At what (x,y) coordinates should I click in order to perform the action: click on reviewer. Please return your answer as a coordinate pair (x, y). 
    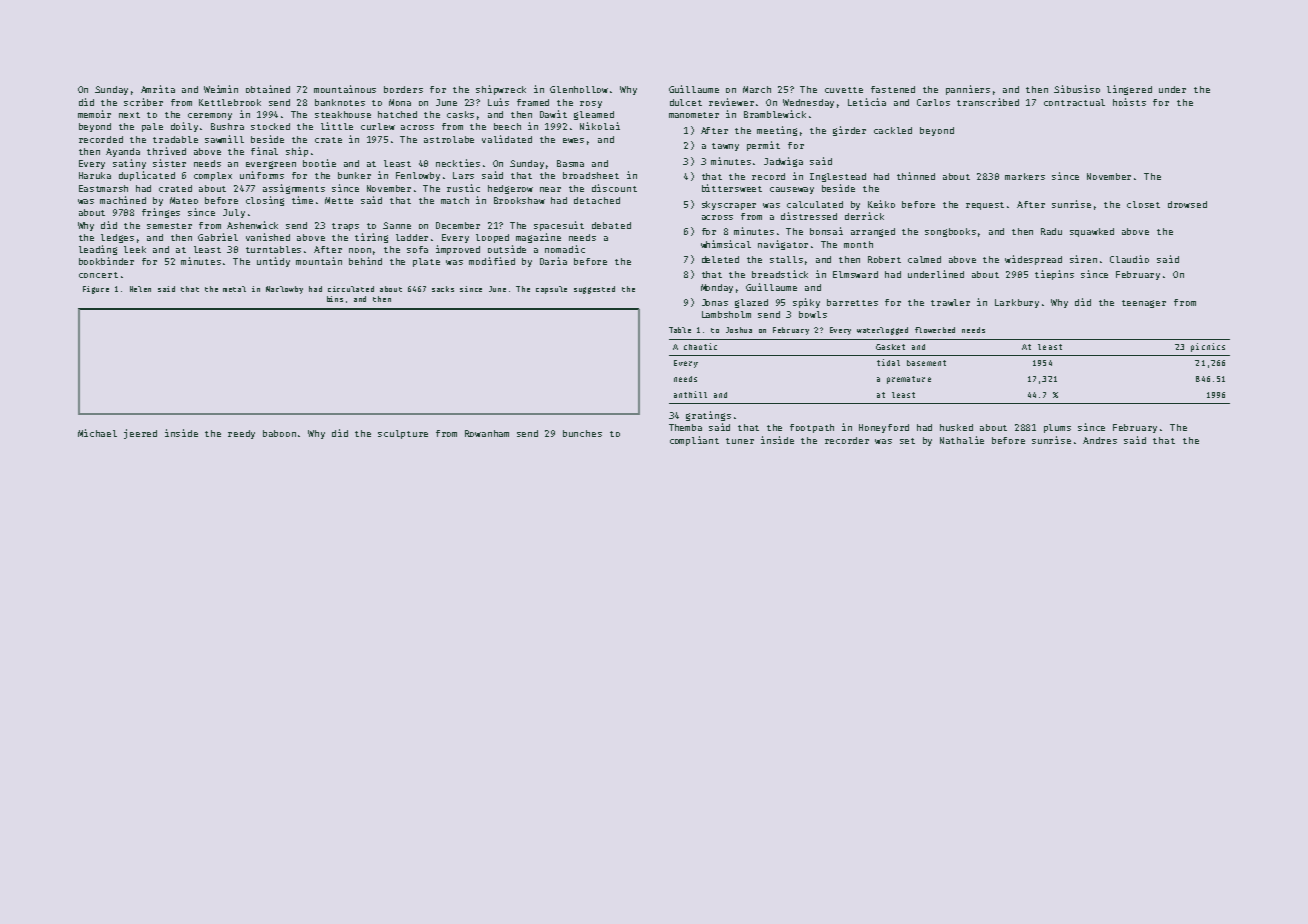
    Looking at the image, I should click on (731, 102).
